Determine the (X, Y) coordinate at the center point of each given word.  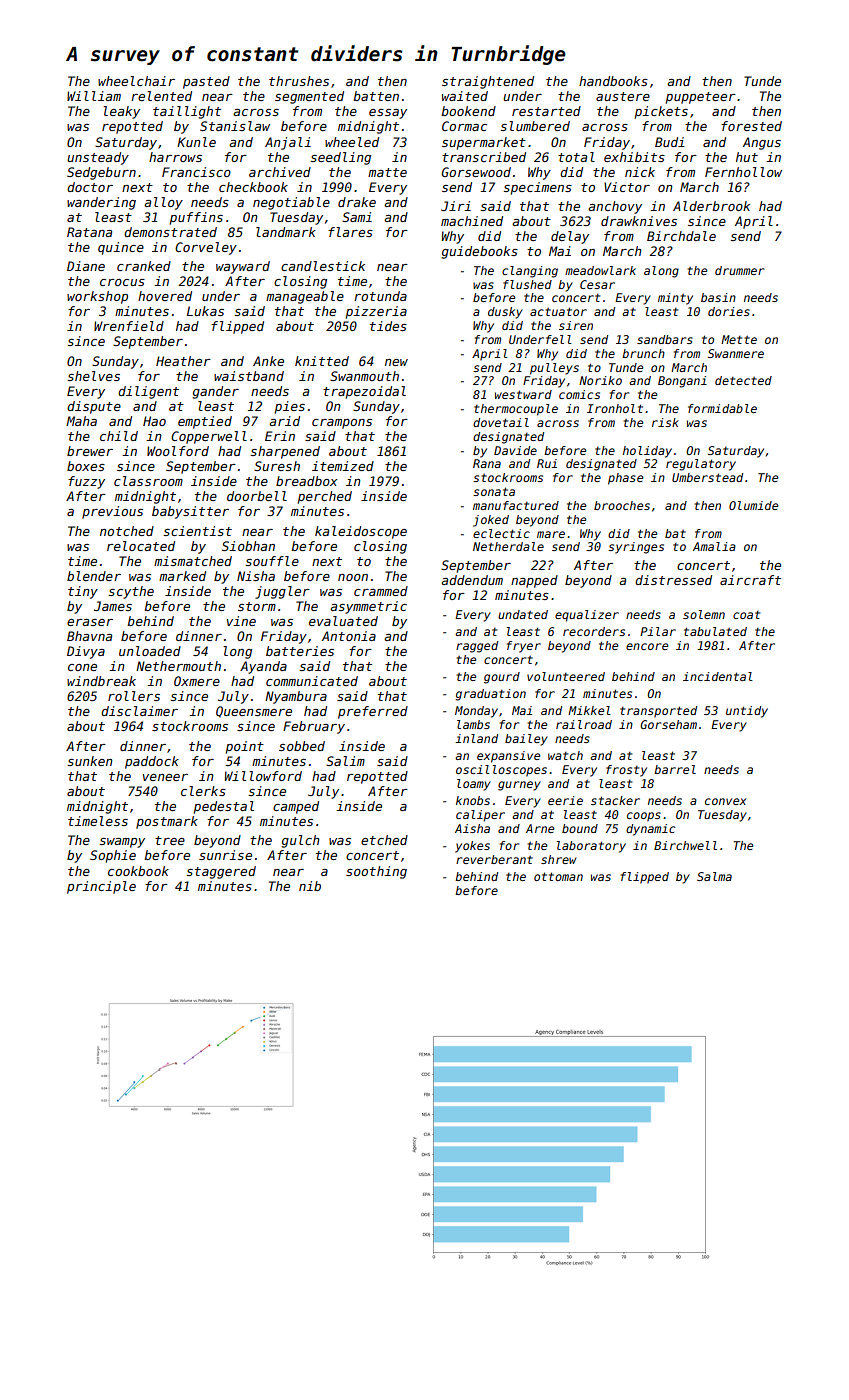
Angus (762, 143)
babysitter (190, 512)
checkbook (253, 187)
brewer (90, 451)
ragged (477, 647)
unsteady (98, 158)
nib (310, 886)
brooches (622, 505)
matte (387, 172)
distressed (673, 580)
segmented (309, 97)
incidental (718, 676)
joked (491, 521)
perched (325, 497)
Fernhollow (743, 172)
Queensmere (254, 712)
